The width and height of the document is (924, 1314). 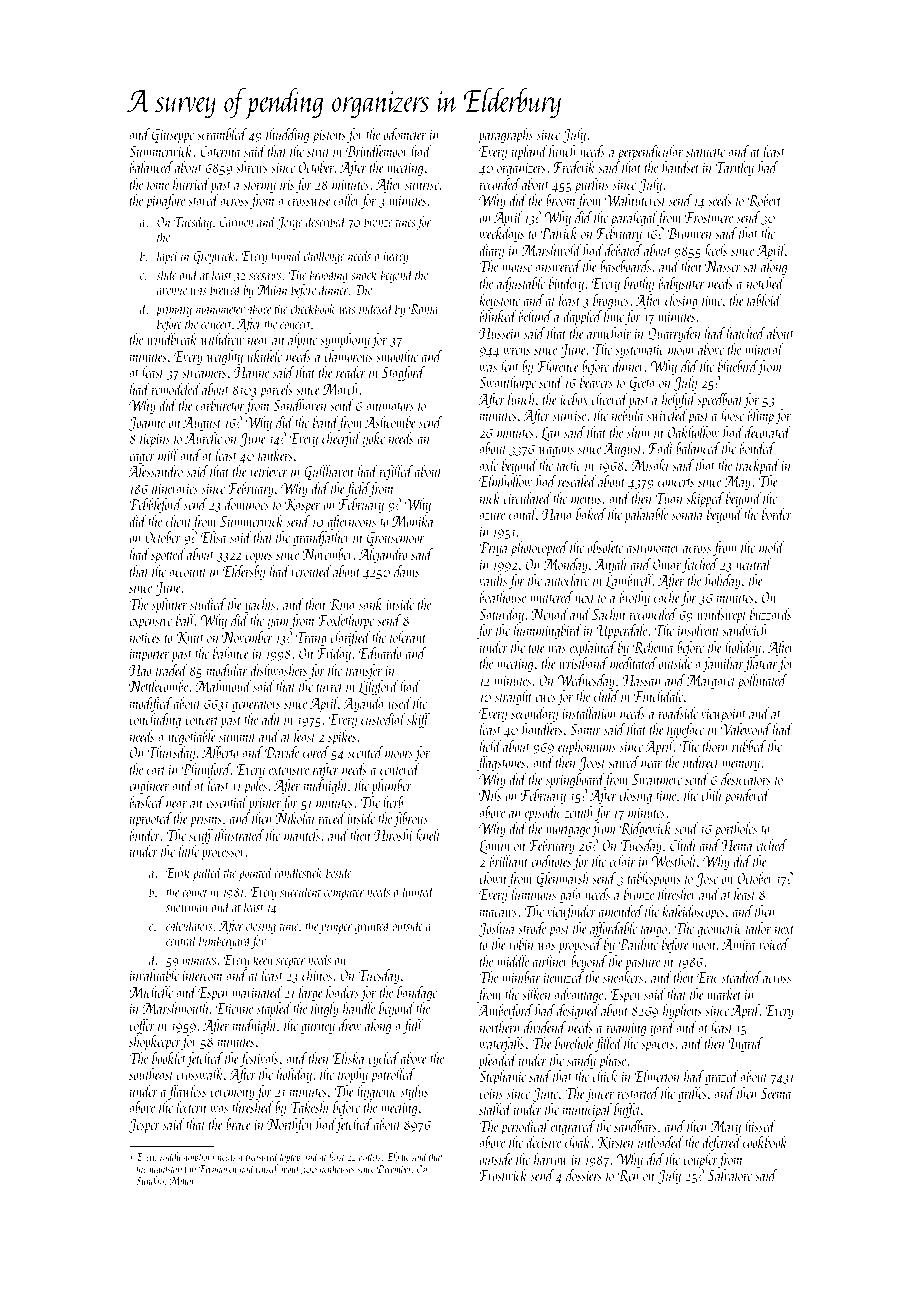 What do you see at coordinates (738, 367) in the document?
I see `bluebird` at bounding box center [738, 367].
